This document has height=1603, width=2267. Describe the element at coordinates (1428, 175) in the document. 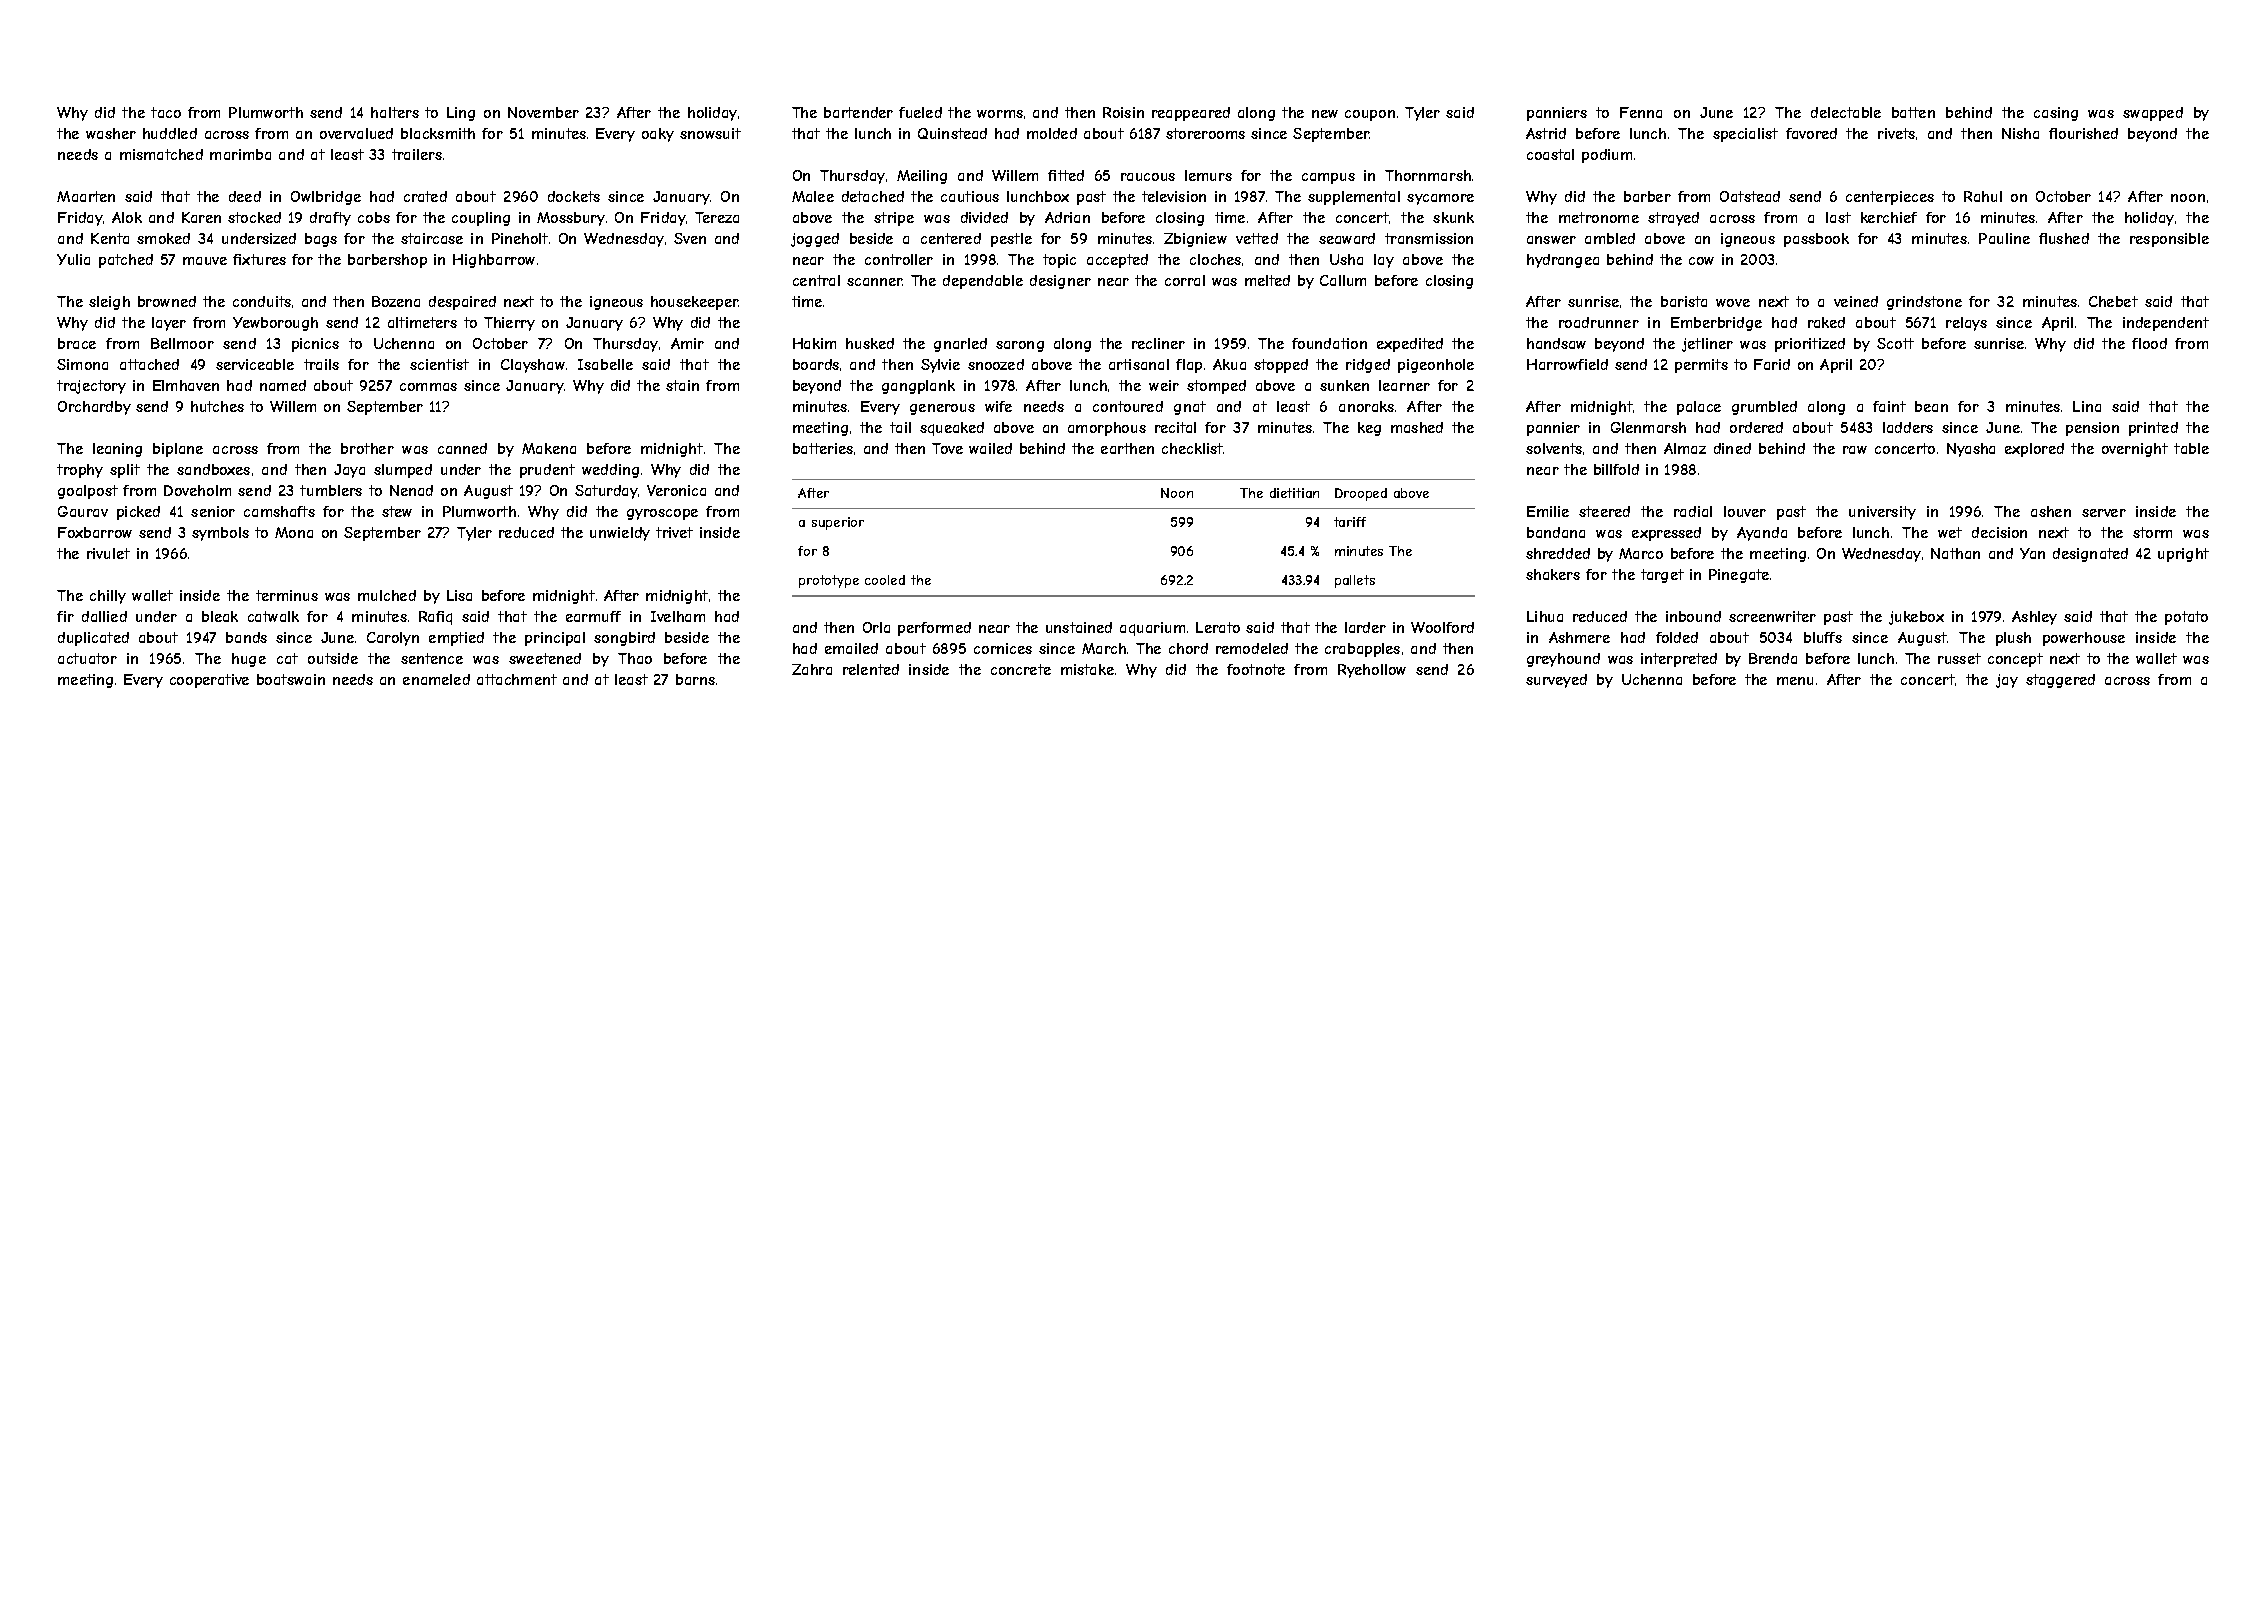

I see `Thornmarsh` at that location.
